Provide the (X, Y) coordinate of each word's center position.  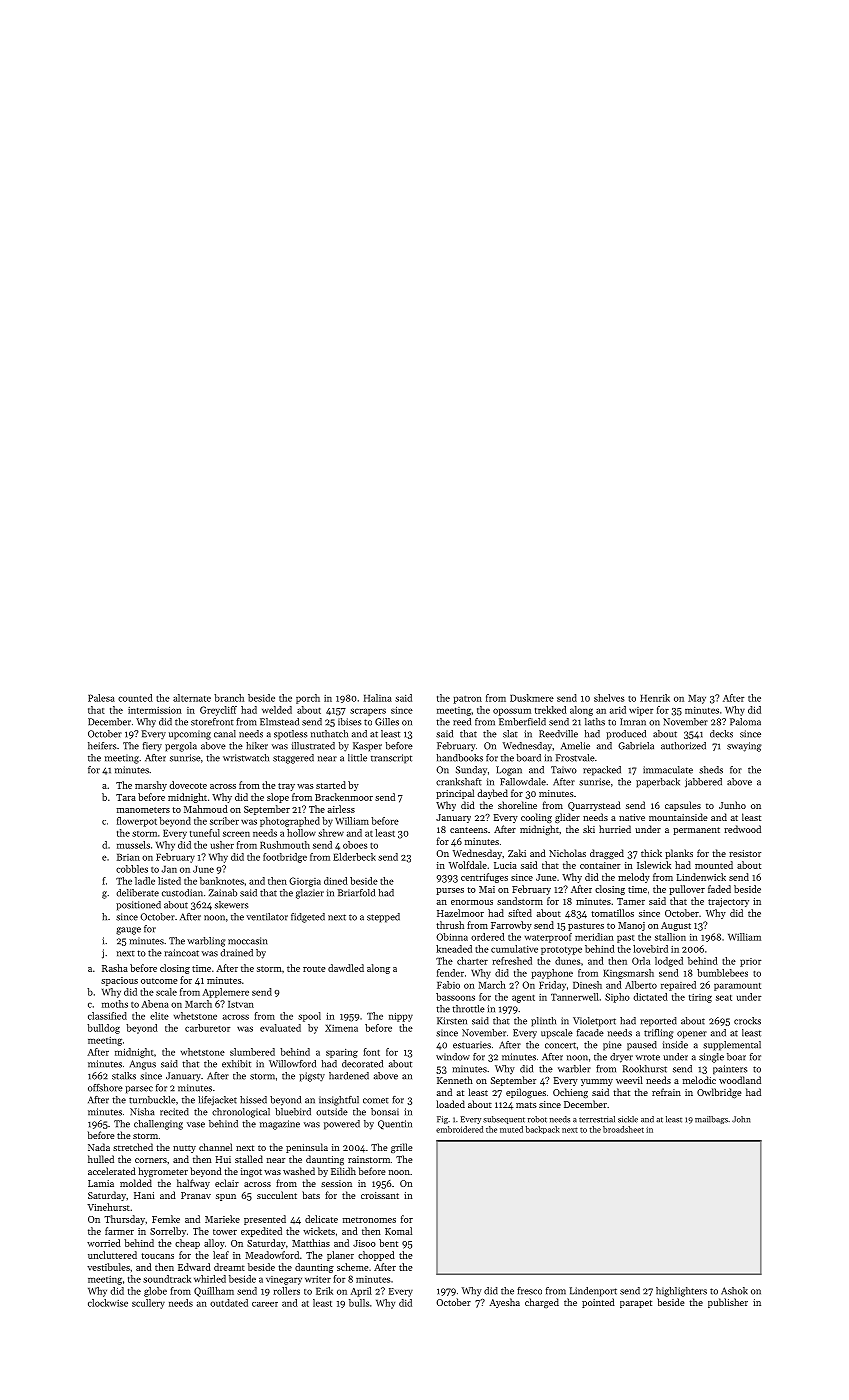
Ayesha (504, 1303)
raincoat (181, 953)
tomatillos (613, 913)
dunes (568, 961)
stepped (383, 918)
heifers (102, 746)
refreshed (512, 961)
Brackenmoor (344, 797)
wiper (641, 711)
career (265, 1304)
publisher (728, 1303)
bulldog (103, 1029)
